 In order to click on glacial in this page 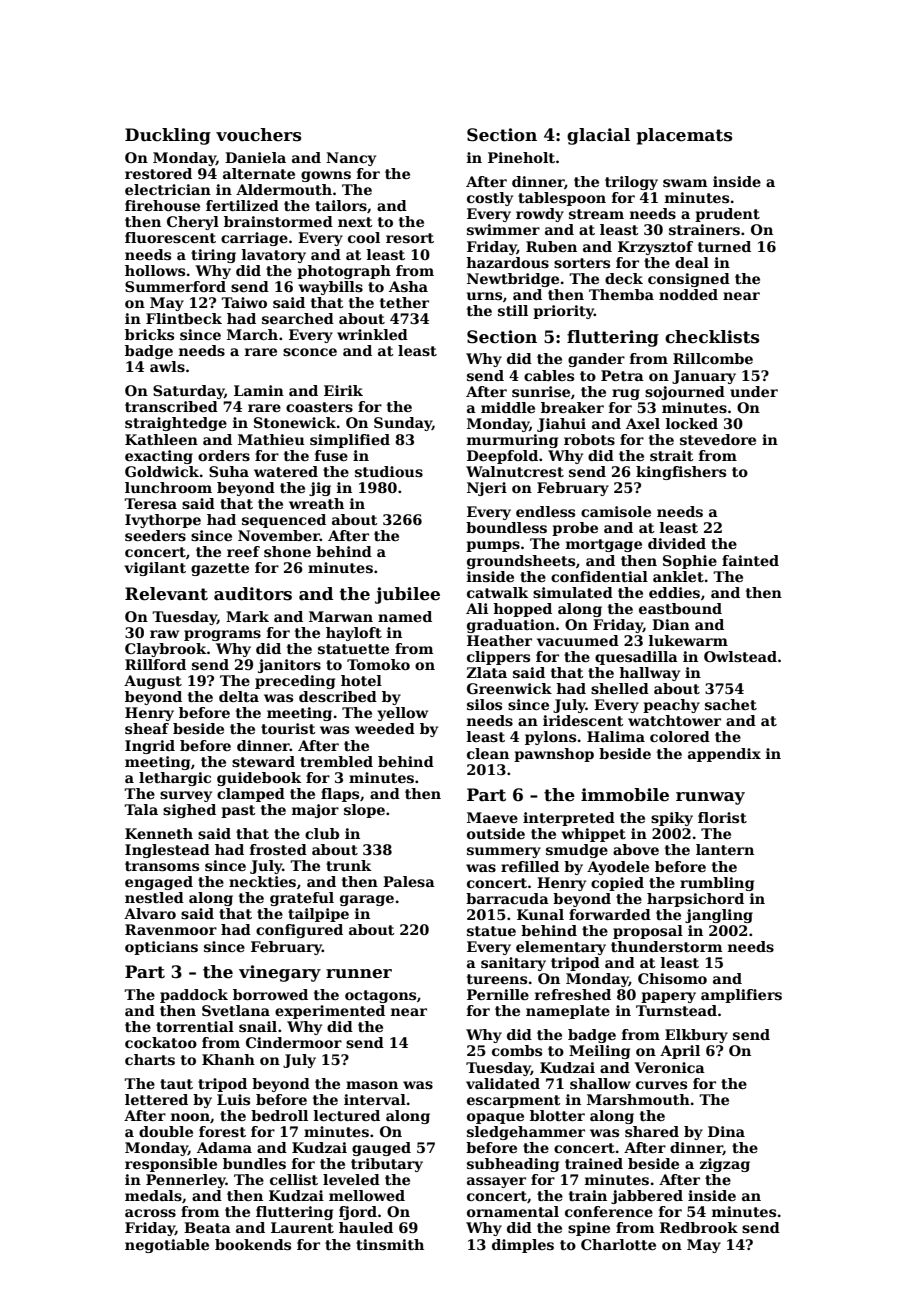, I will do `click(598, 136)`.
